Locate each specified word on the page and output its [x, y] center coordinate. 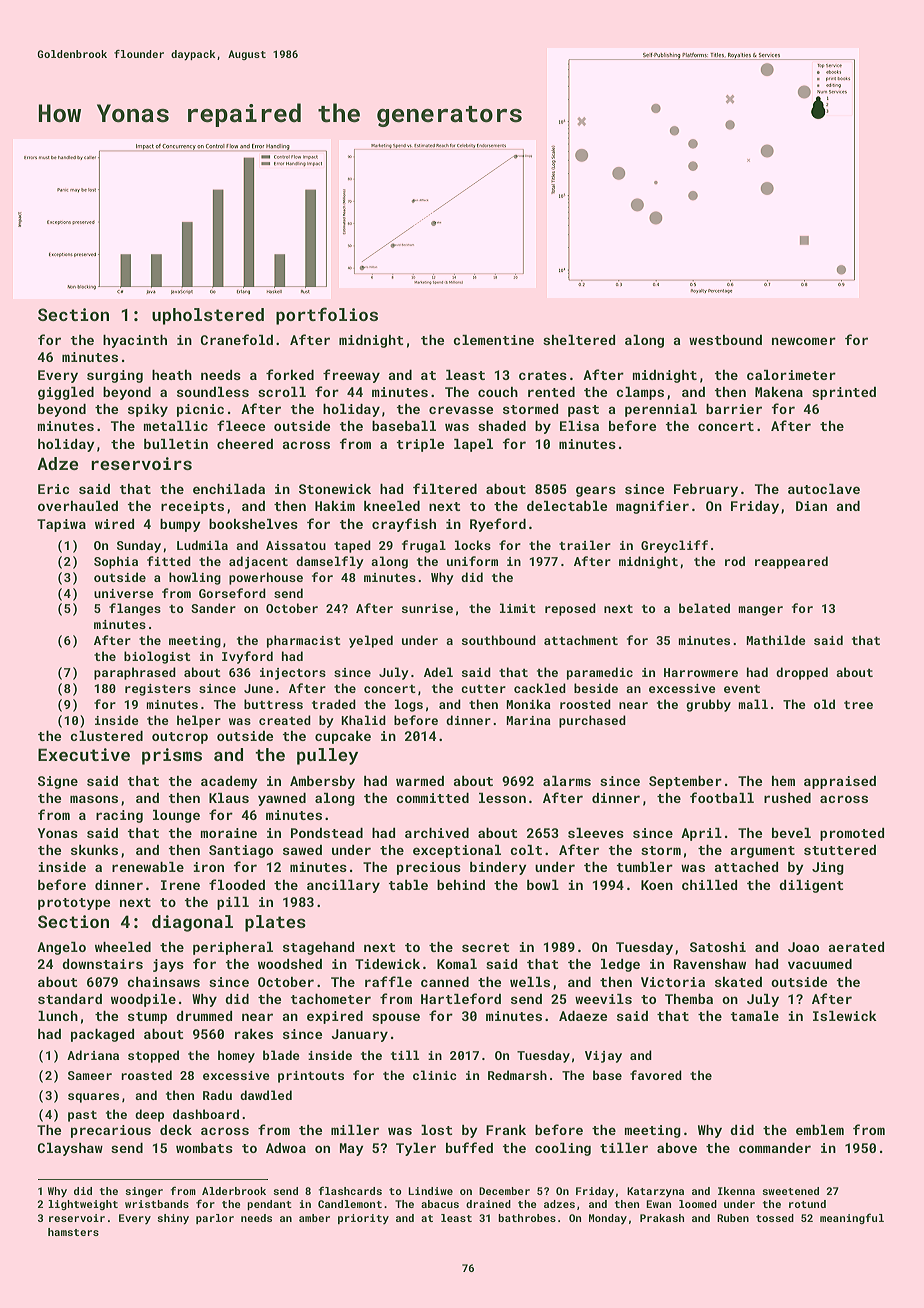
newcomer [804, 341]
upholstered [208, 316]
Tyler [416, 1149]
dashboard [206, 1114]
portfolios [327, 316]
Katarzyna [655, 1192]
